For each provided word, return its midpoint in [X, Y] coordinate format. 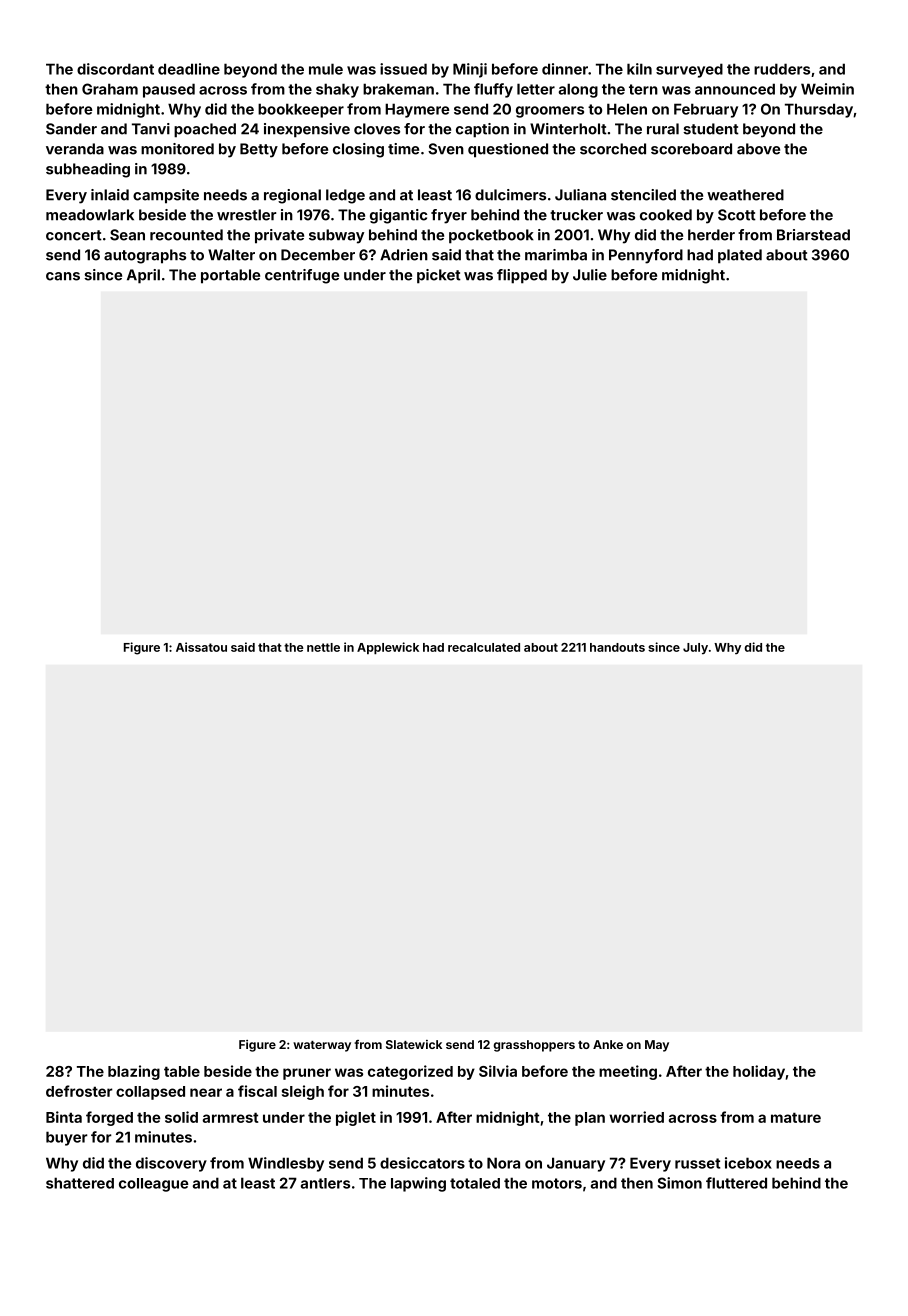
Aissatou [201, 647]
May [657, 1046]
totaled [475, 1183]
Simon [679, 1183]
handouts [617, 647]
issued [403, 69]
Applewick [388, 648]
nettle [323, 647]
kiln [639, 69]
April [143, 276]
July [695, 648]
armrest [230, 1117]
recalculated [484, 647]
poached [205, 130]
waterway [322, 1046]
